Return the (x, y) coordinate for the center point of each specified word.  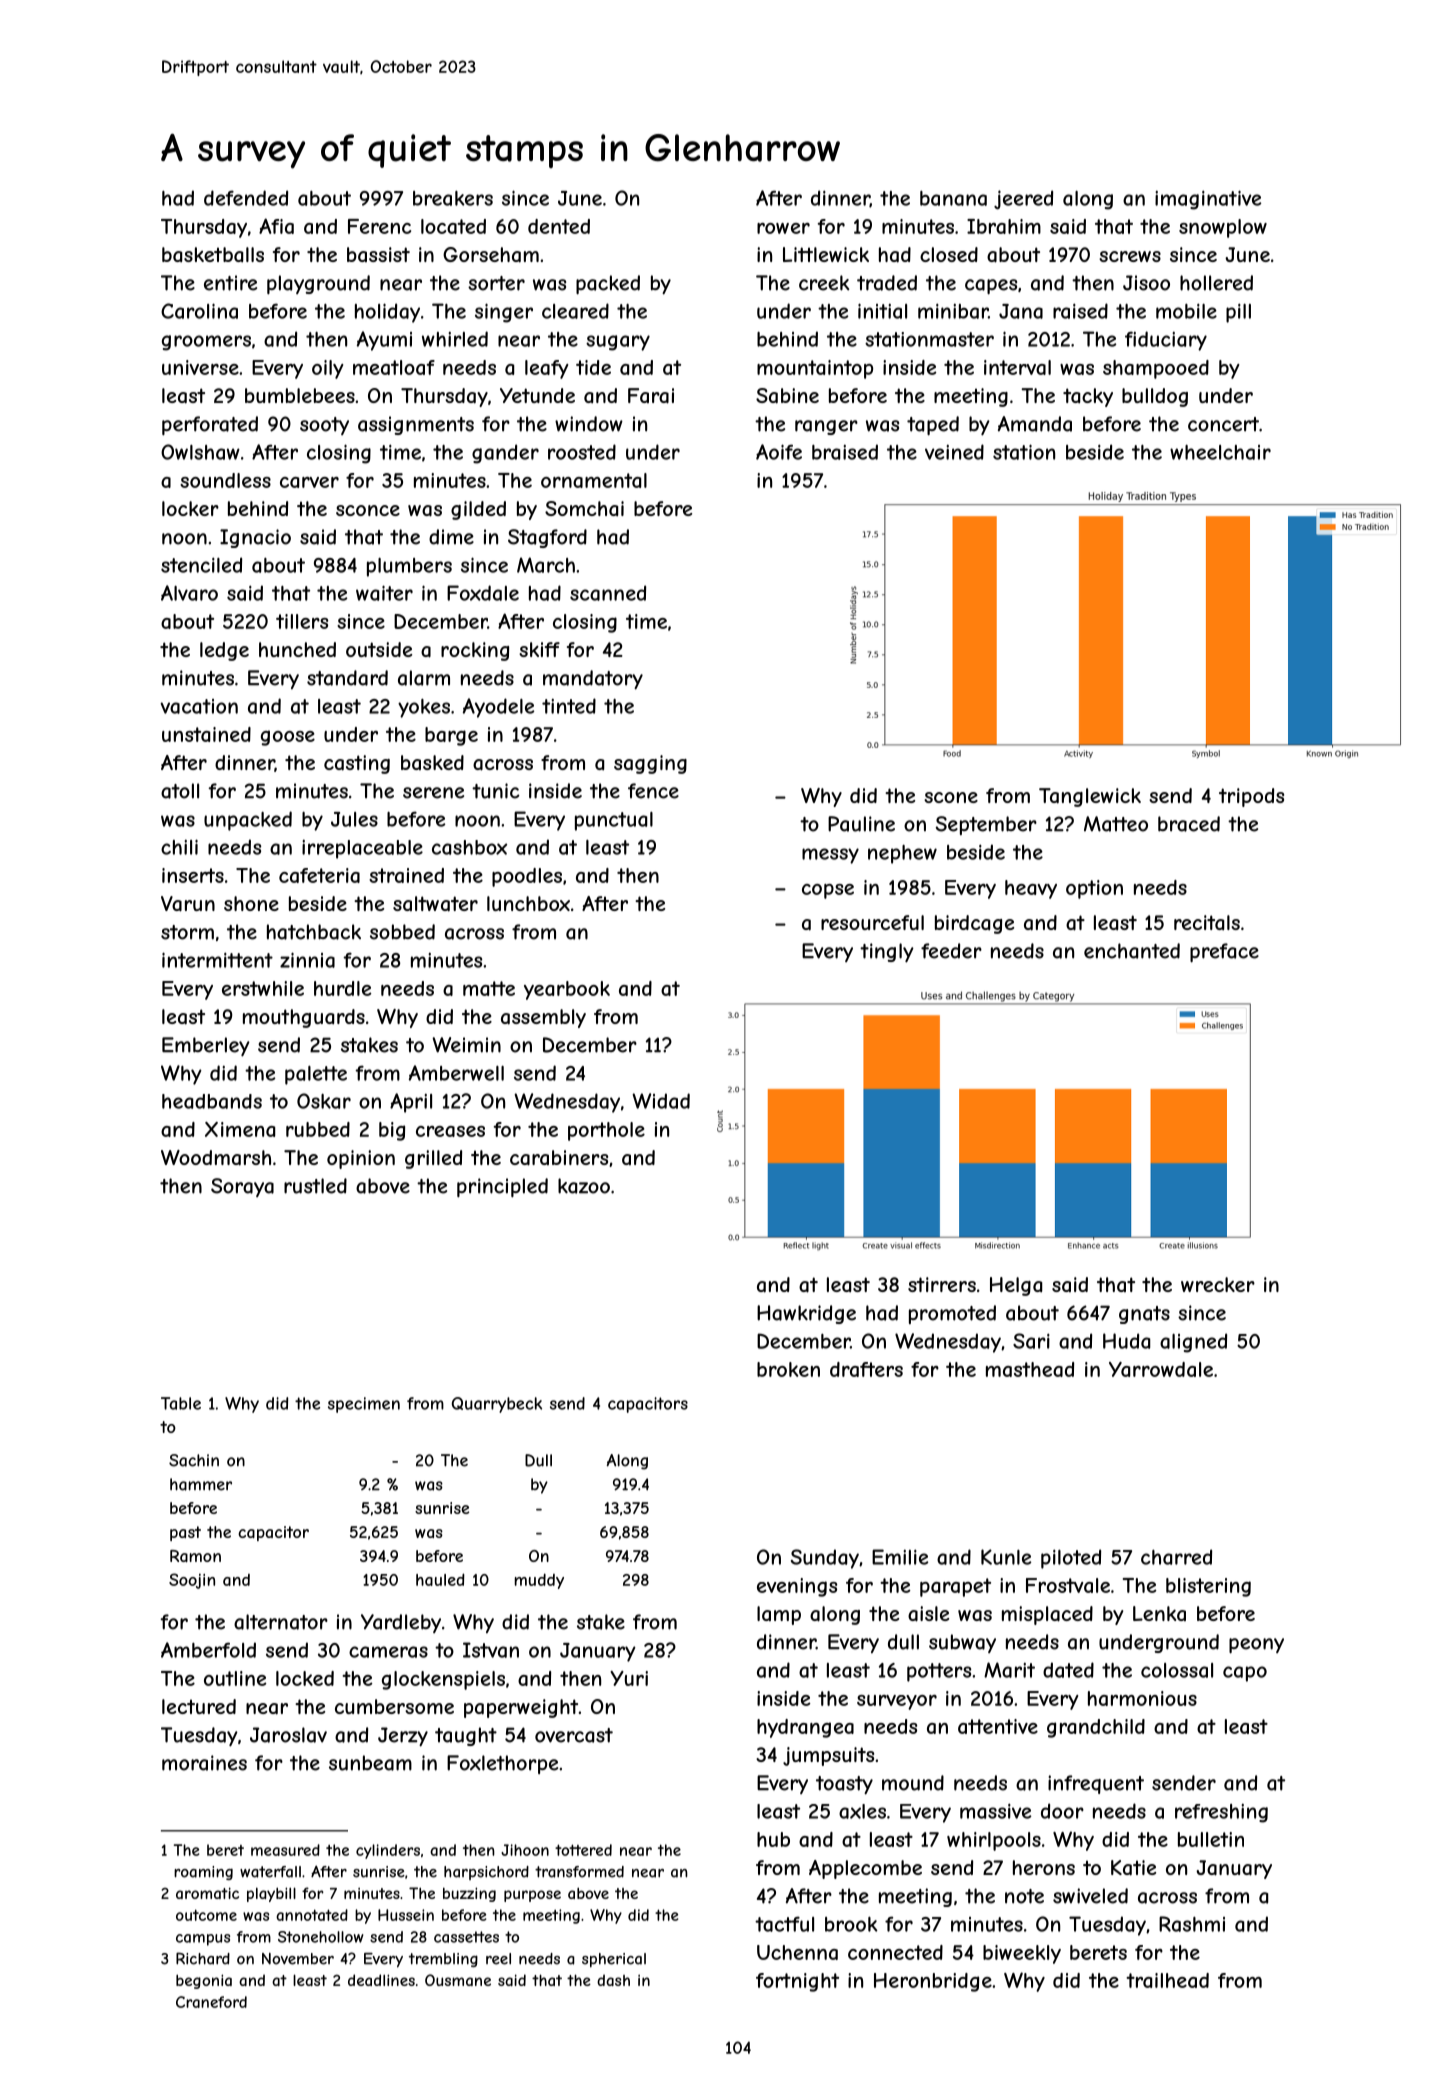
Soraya (242, 1187)
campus (203, 1940)
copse (828, 891)
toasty (844, 1785)
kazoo (584, 1186)
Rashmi (1192, 1924)
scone (951, 797)
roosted (582, 452)
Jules (354, 819)
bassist (378, 254)
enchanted (1132, 951)
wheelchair (1220, 452)
